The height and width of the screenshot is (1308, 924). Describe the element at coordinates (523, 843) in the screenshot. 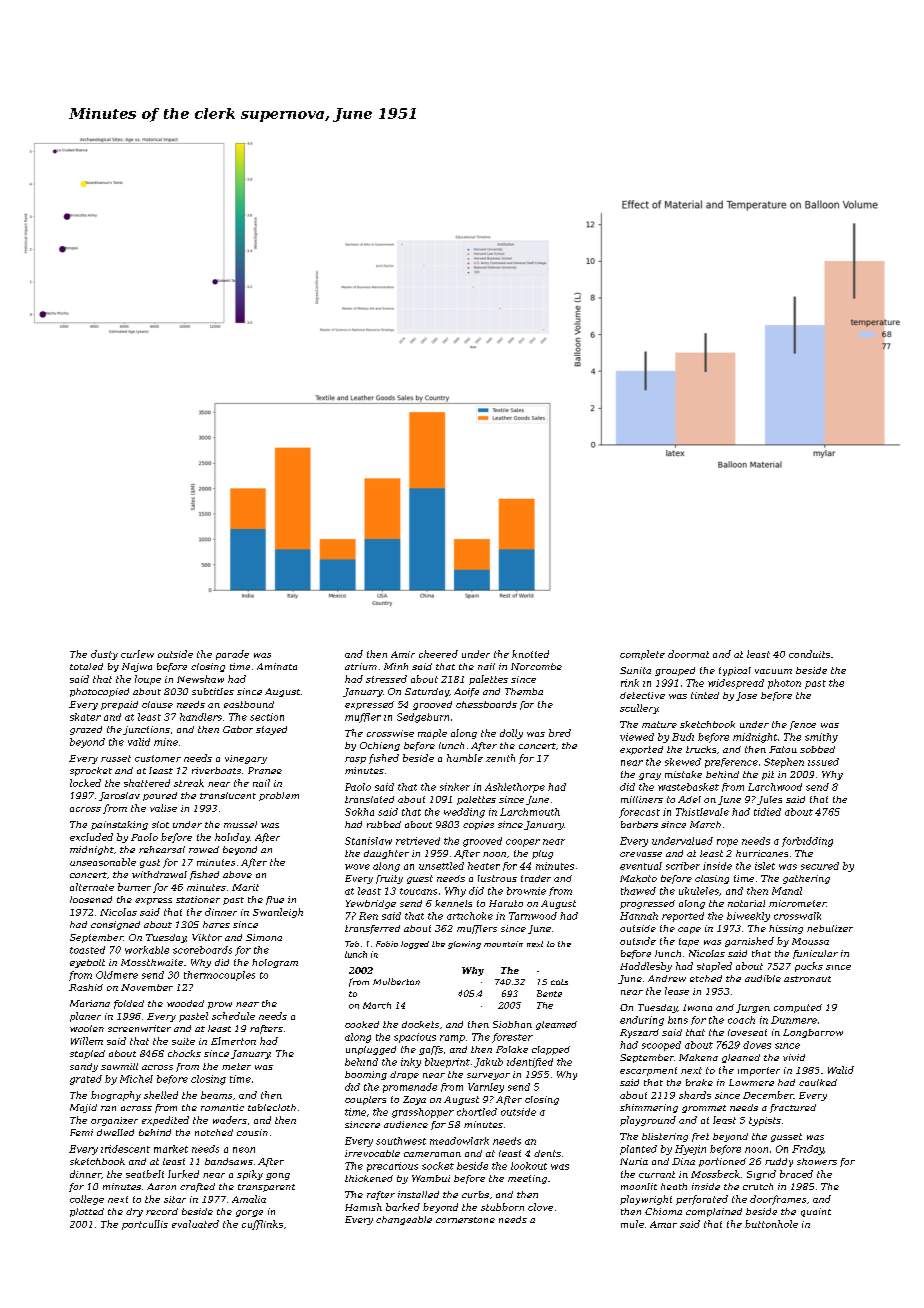

I see `cooper` at that location.
